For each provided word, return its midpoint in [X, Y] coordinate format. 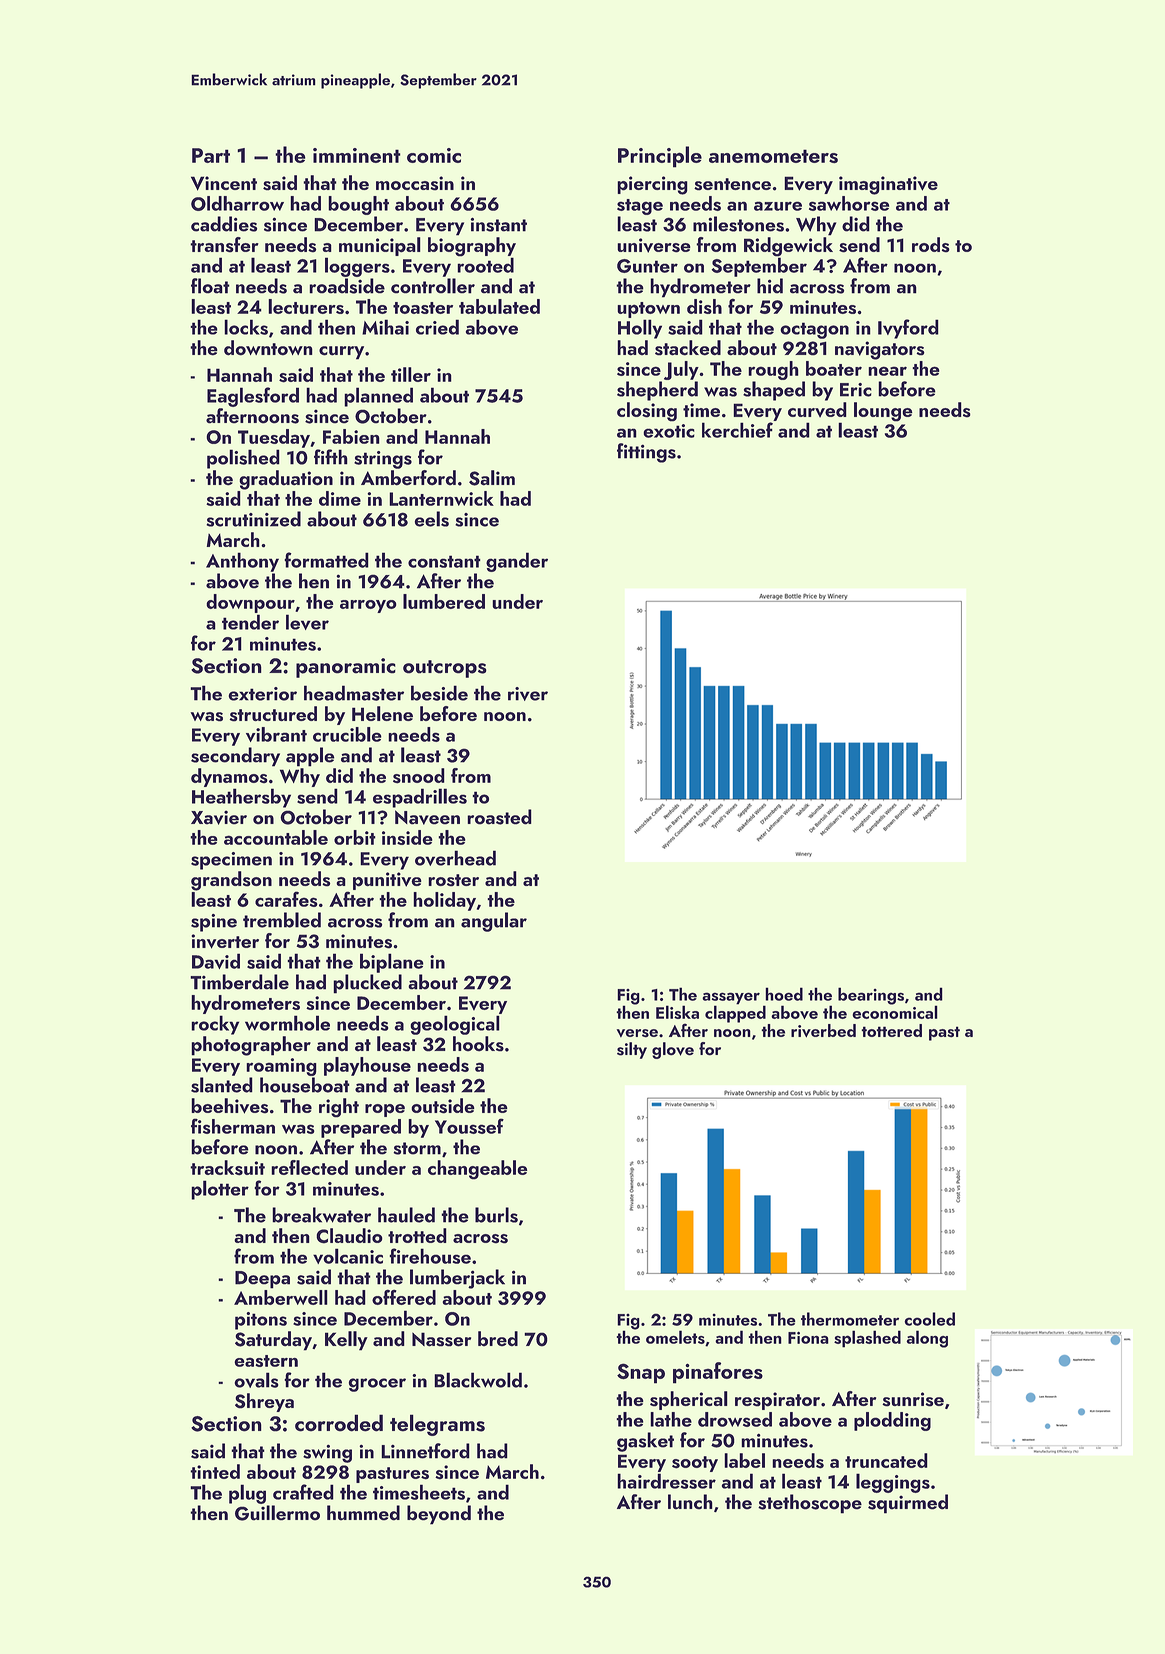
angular [494, 922]
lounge [883, 412]
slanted [222, 1085]
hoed [784, 994]
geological [455, 1025]
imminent [357, 155]
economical [895, 1012]
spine [214, 923]
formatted [326, 560]
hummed [363, 1513]
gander [517, 562]
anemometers [773, 156]
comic [434, 155]
